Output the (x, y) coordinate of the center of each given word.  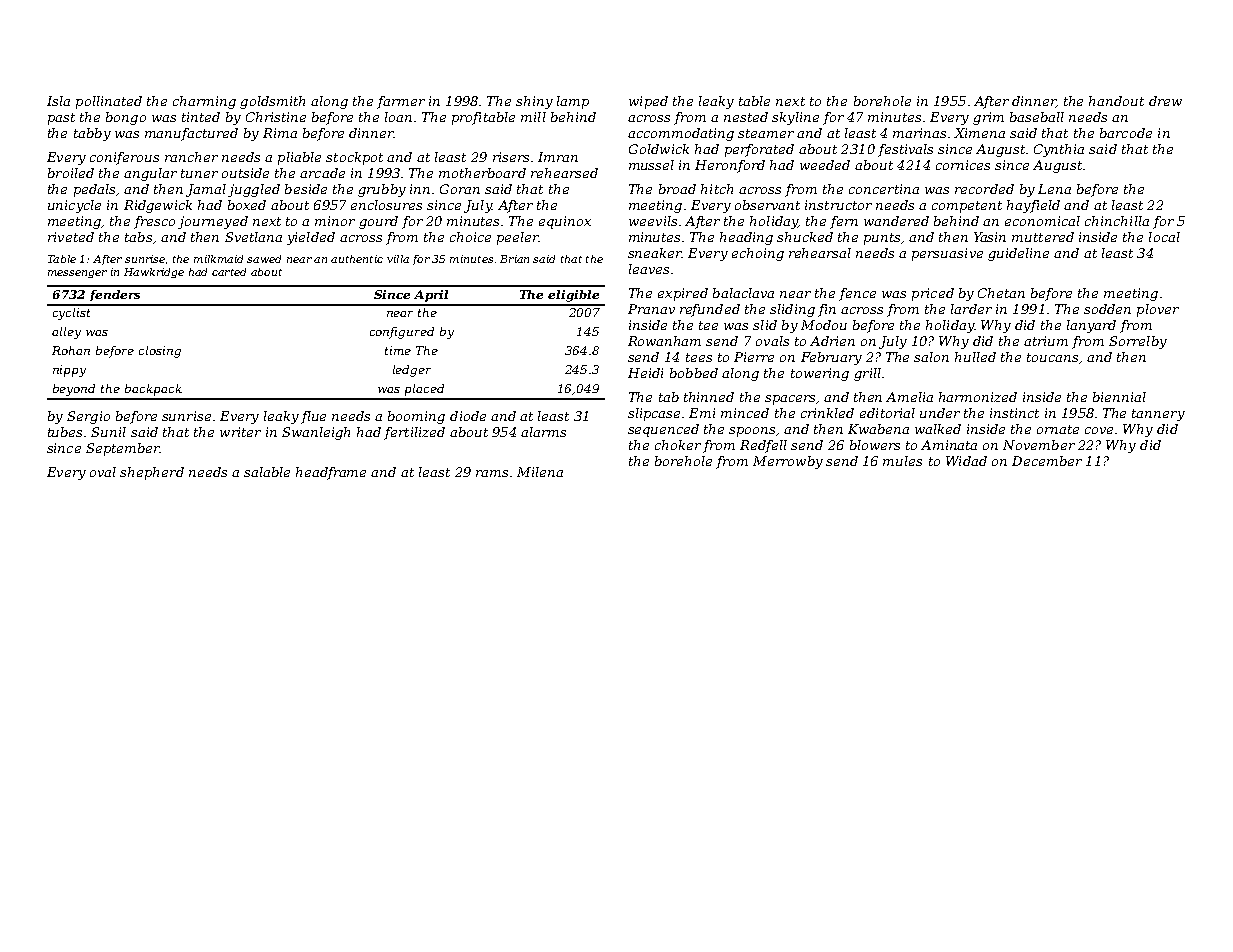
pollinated (109, 102)
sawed (264, 259)
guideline (1018, 254)
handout (1116, 101)
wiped (648, 102)
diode (468, 416)
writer (240, 432)
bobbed (694, 373)
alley (66, 333)
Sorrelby (1138, 342)
